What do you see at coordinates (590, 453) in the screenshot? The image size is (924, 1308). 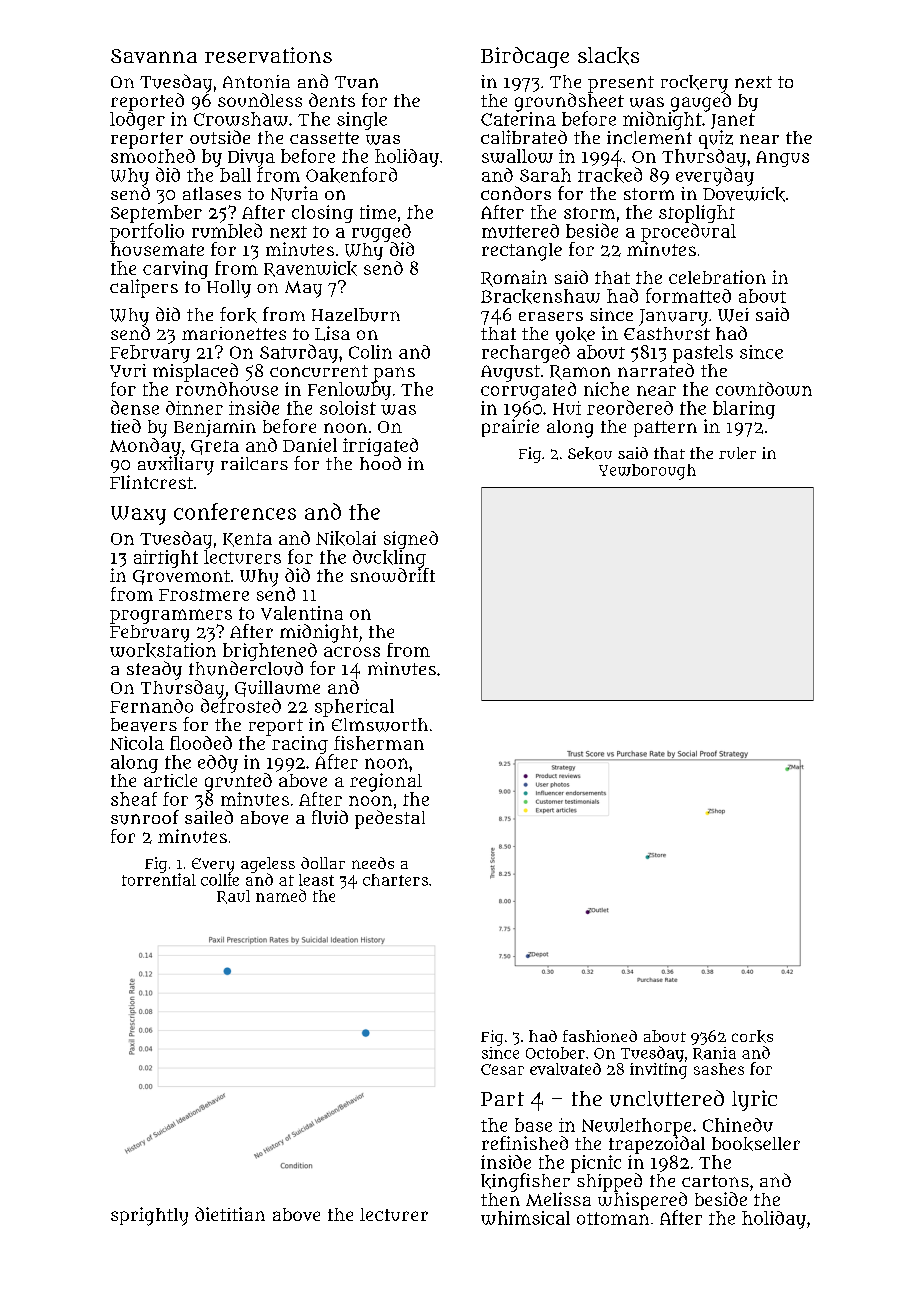 I see `Sekou` at bounding box center [590, 453].
